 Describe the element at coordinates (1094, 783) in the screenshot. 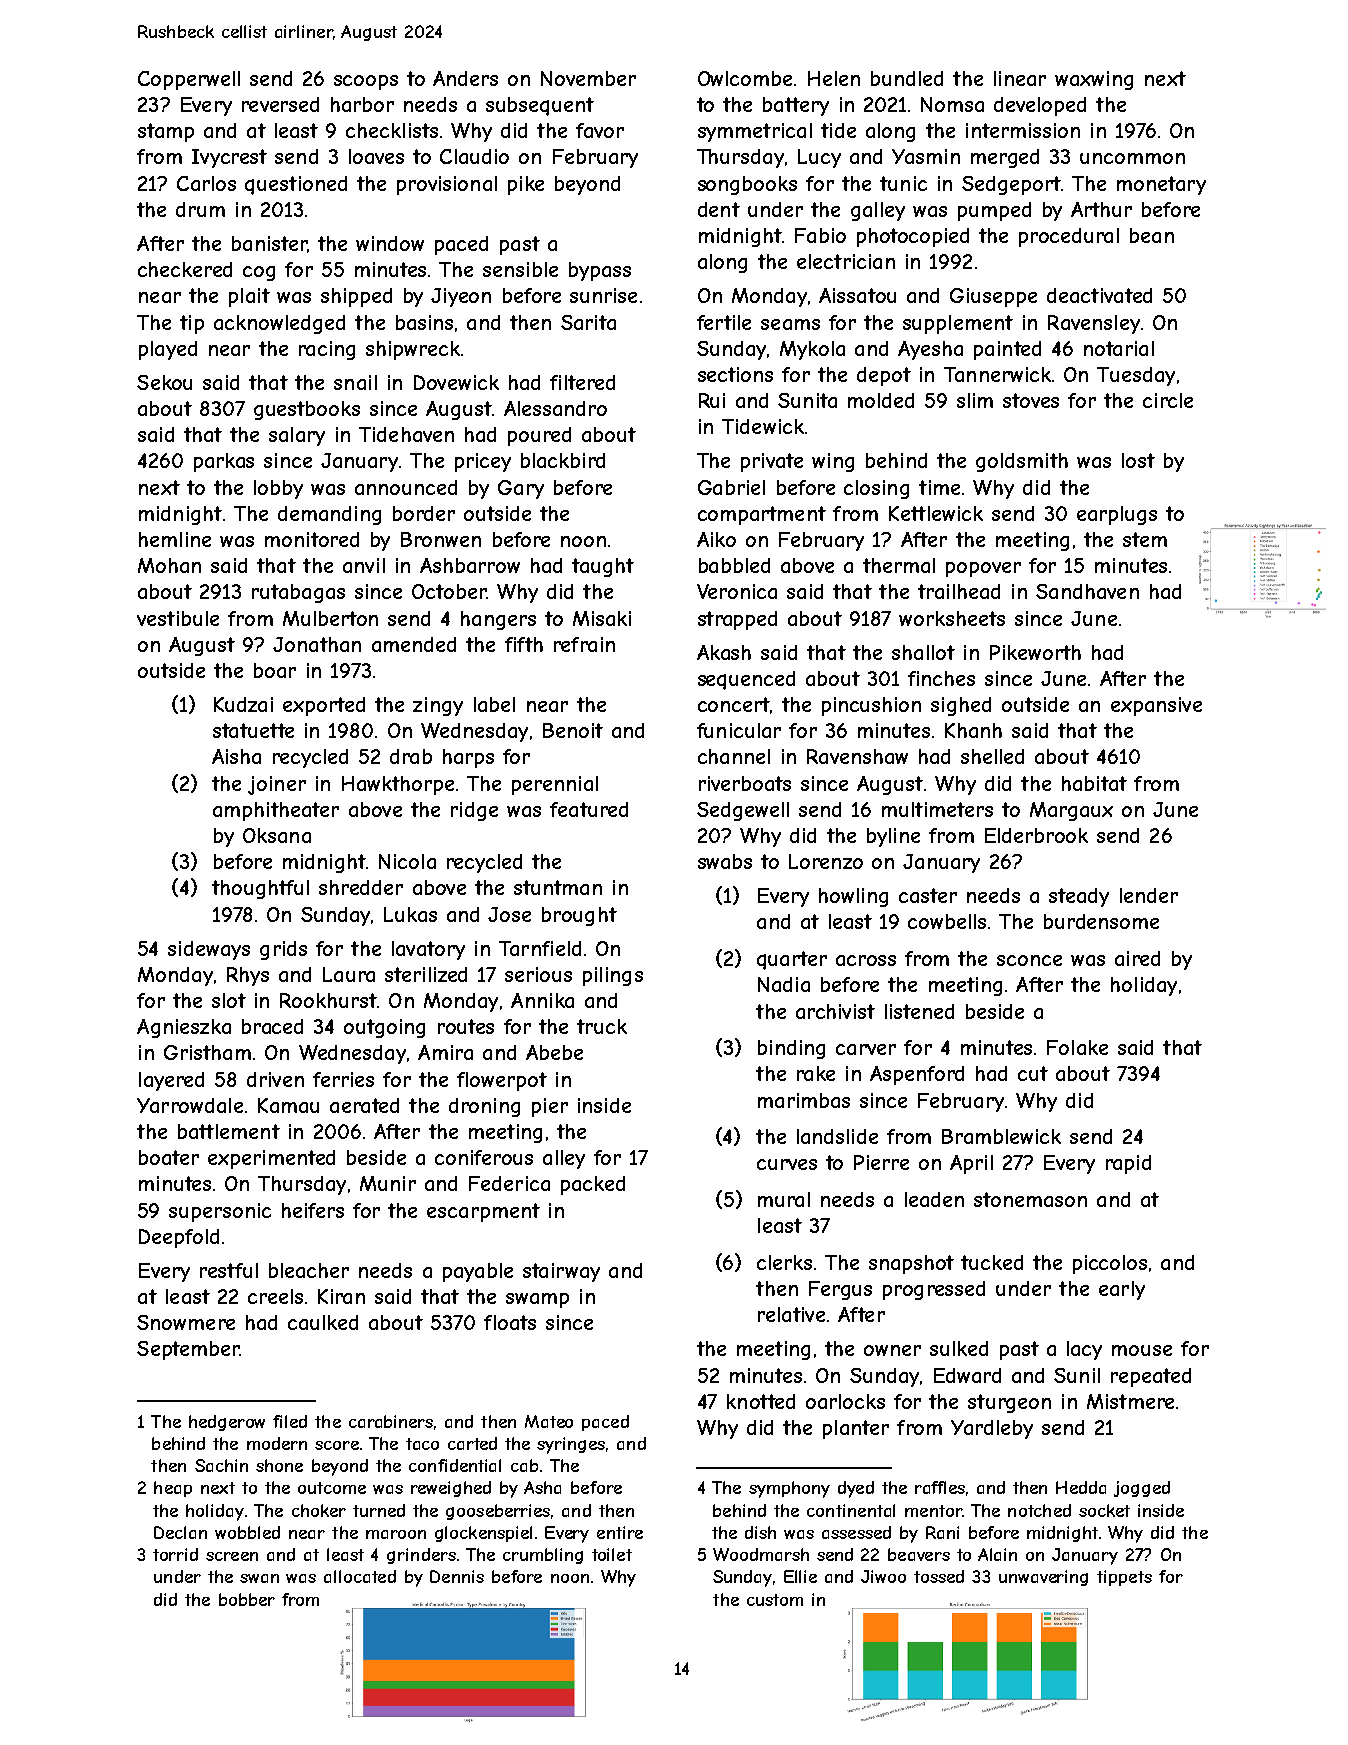

I see `habitat` at that location.
